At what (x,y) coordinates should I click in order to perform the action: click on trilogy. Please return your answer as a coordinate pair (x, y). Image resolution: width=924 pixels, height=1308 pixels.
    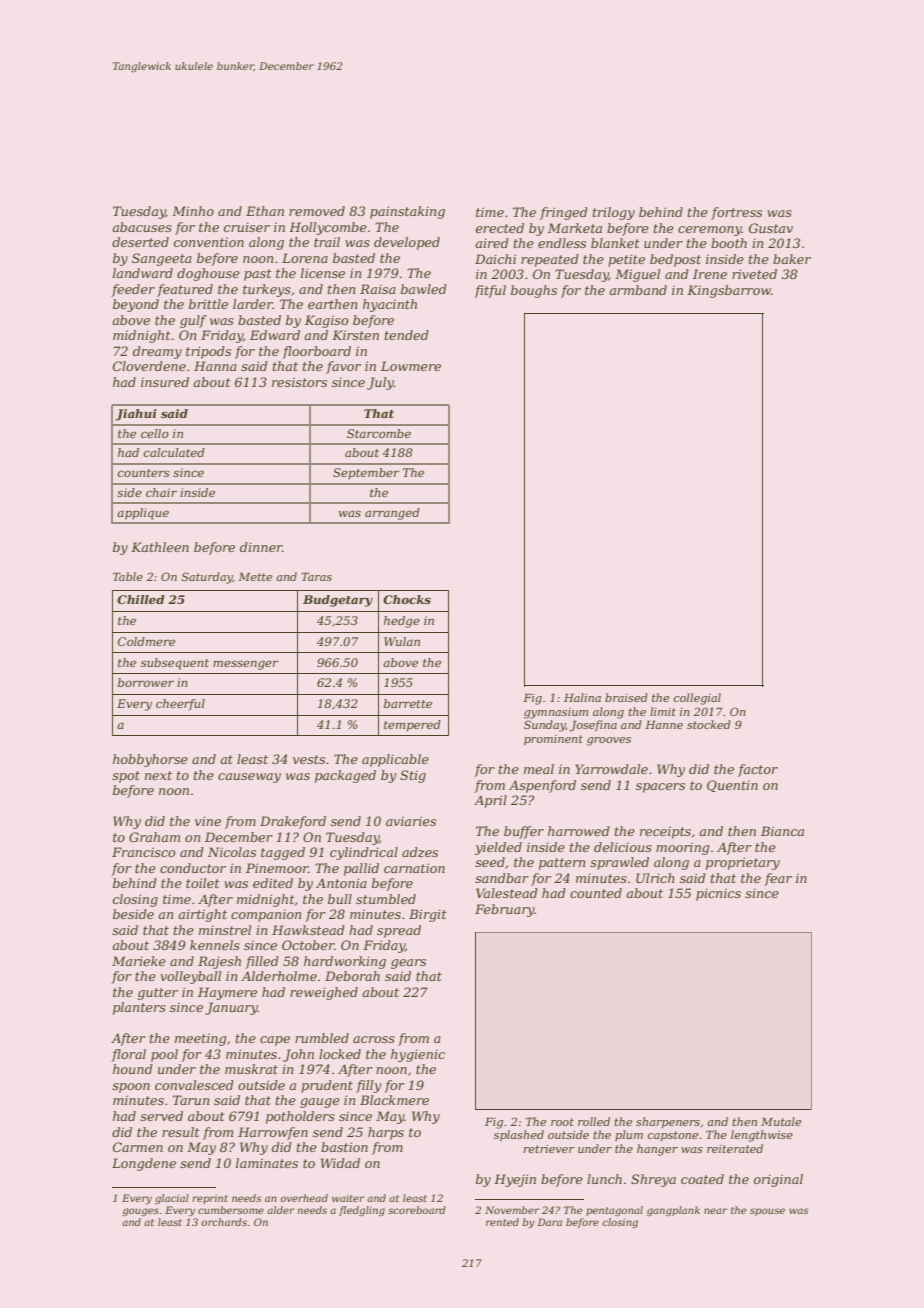
    Looking at the image, I should click on (614, 213).
